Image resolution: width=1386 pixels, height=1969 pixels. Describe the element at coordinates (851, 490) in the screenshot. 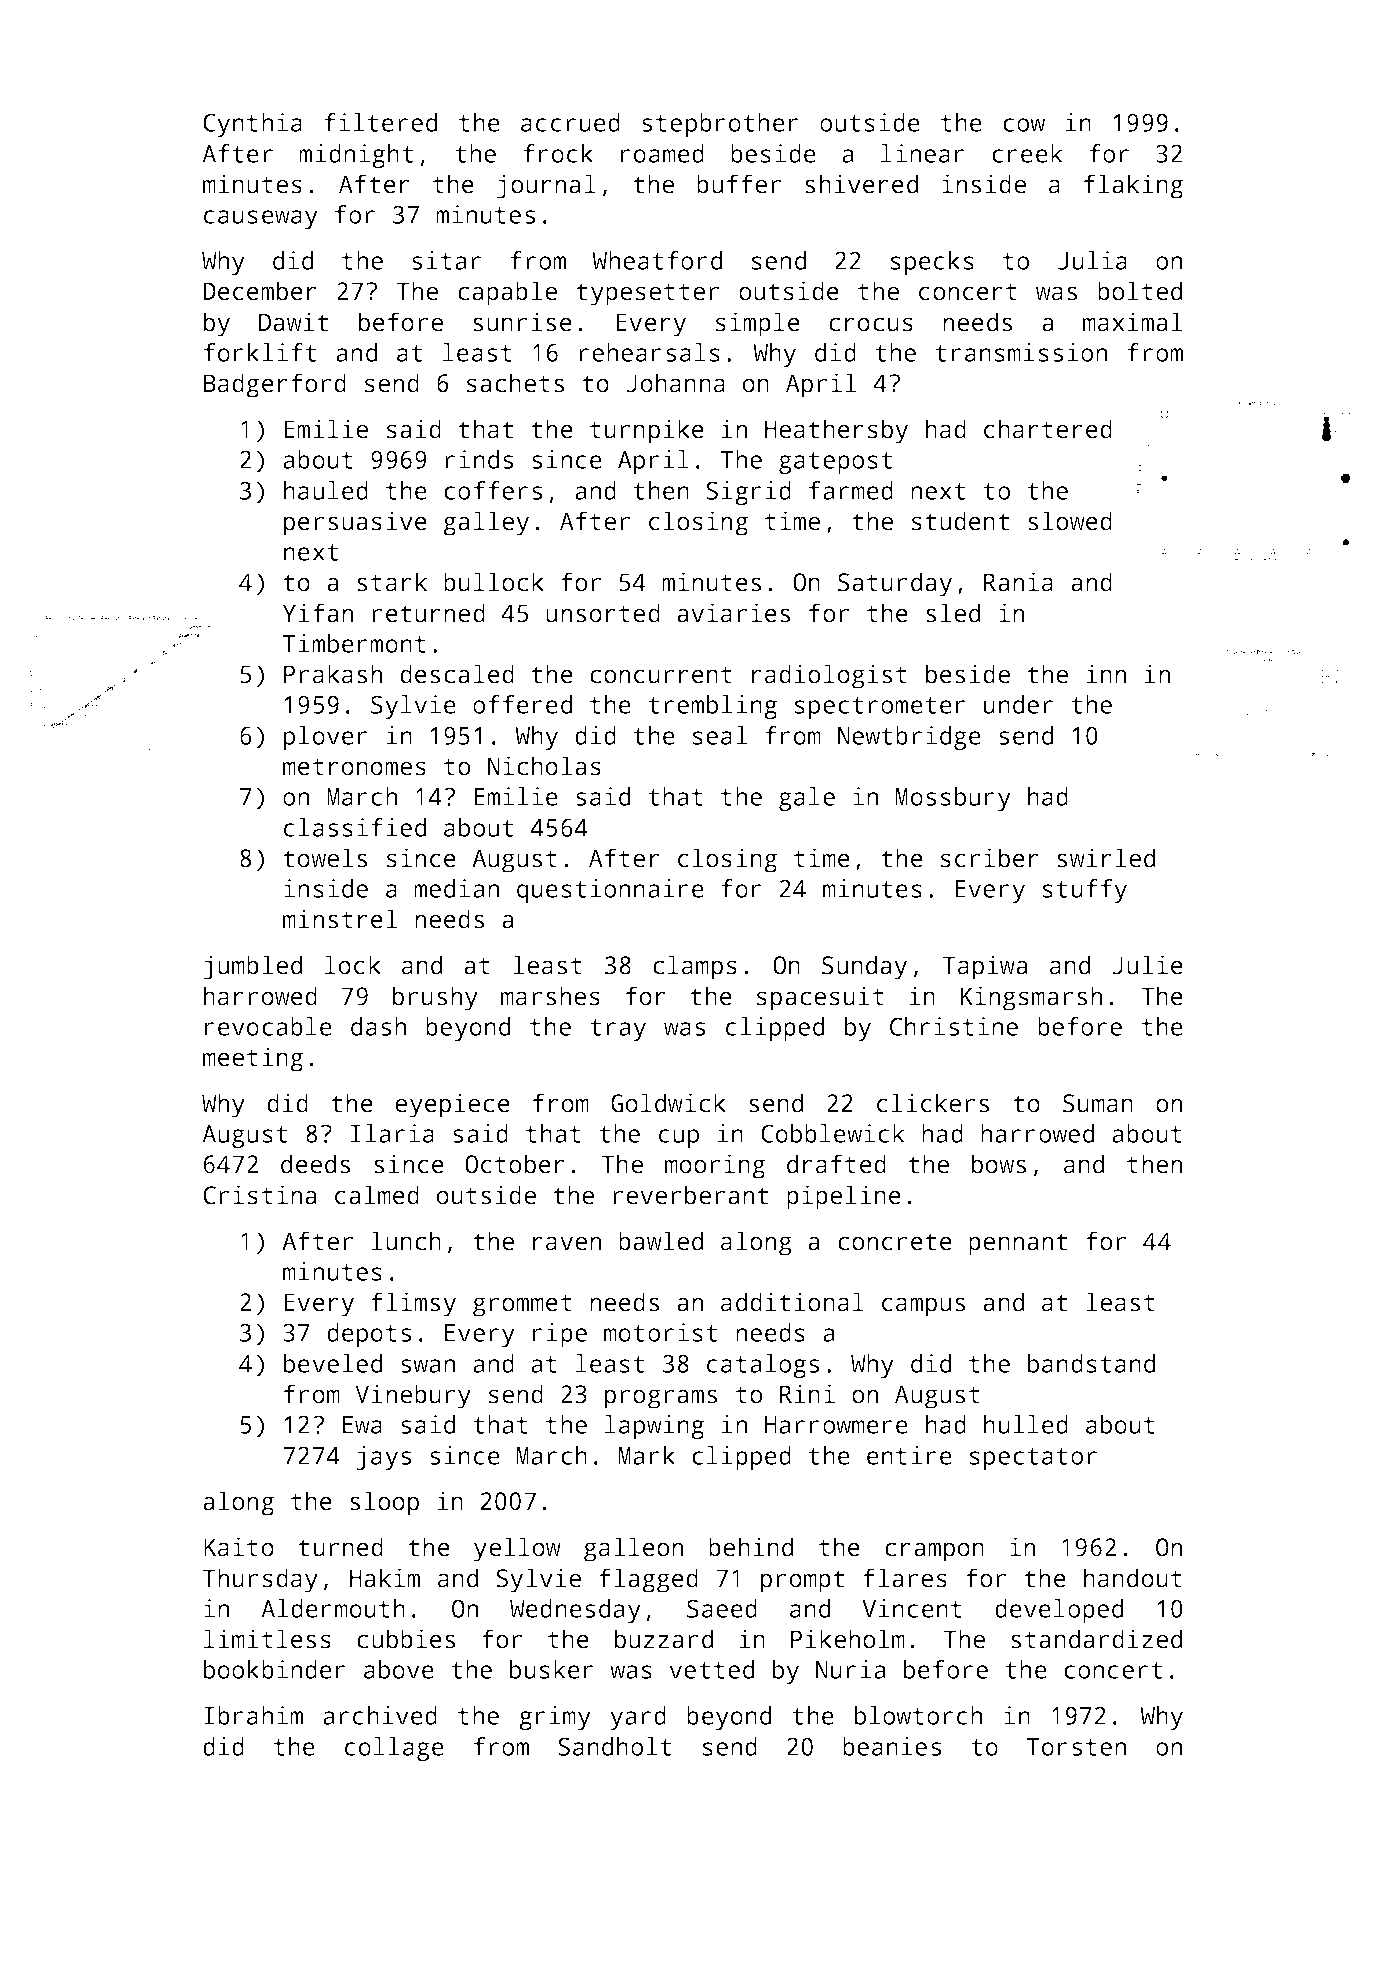

I see `farmed` at that location.
